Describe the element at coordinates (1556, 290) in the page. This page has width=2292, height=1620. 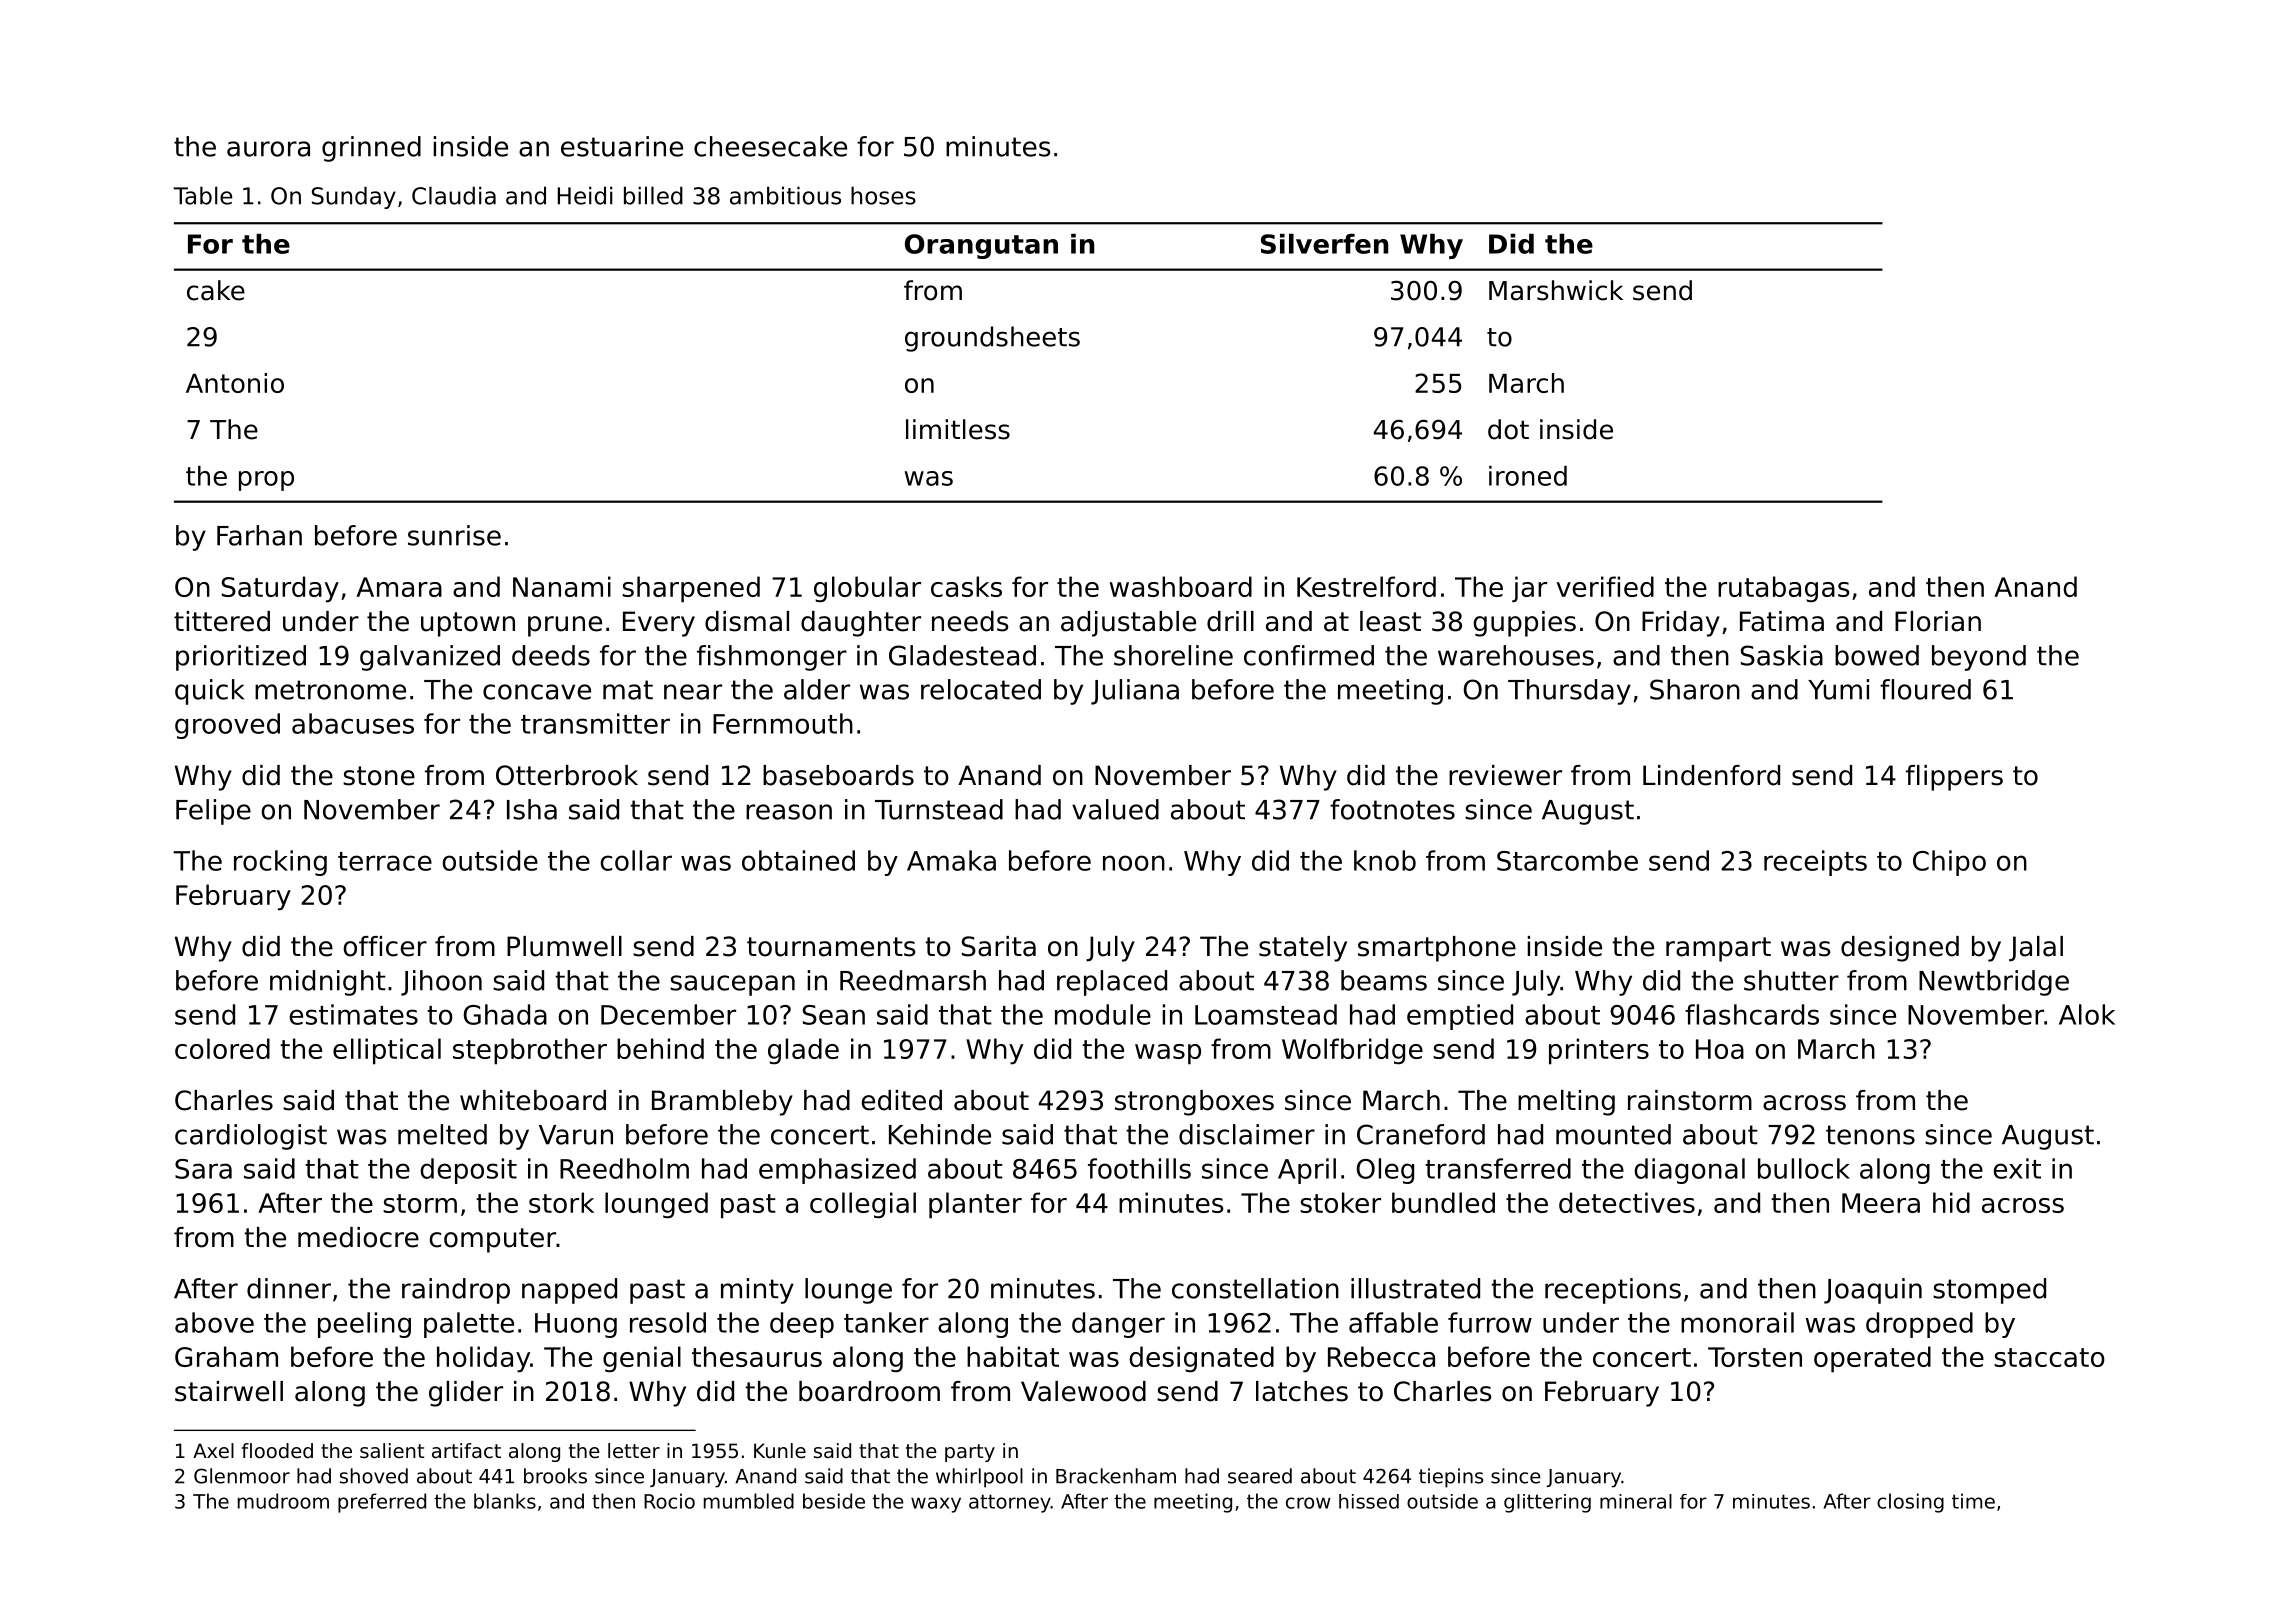
I see `Marshwick` at that location.
